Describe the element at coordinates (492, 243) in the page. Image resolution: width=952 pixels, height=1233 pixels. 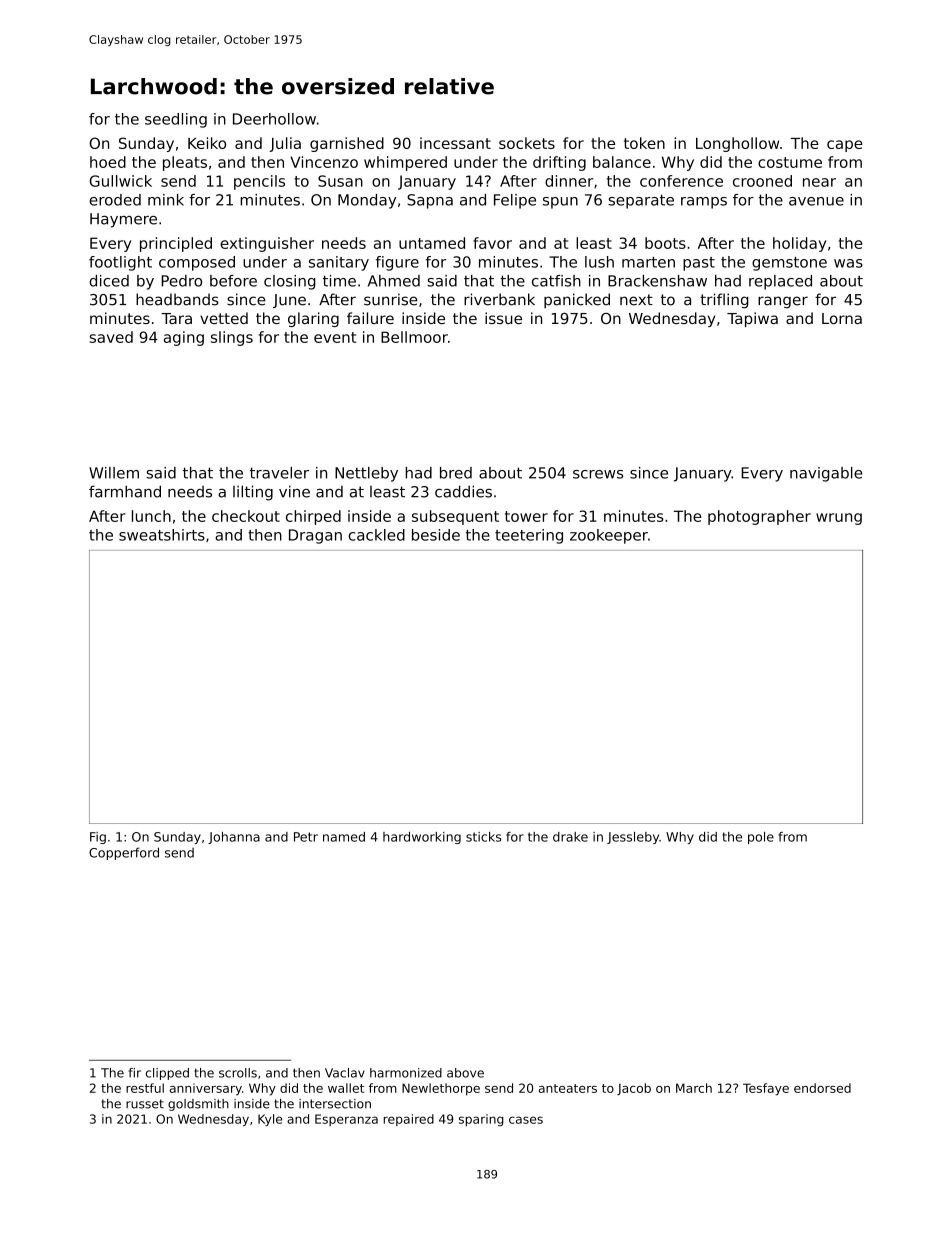
I see `favor` at that location.
